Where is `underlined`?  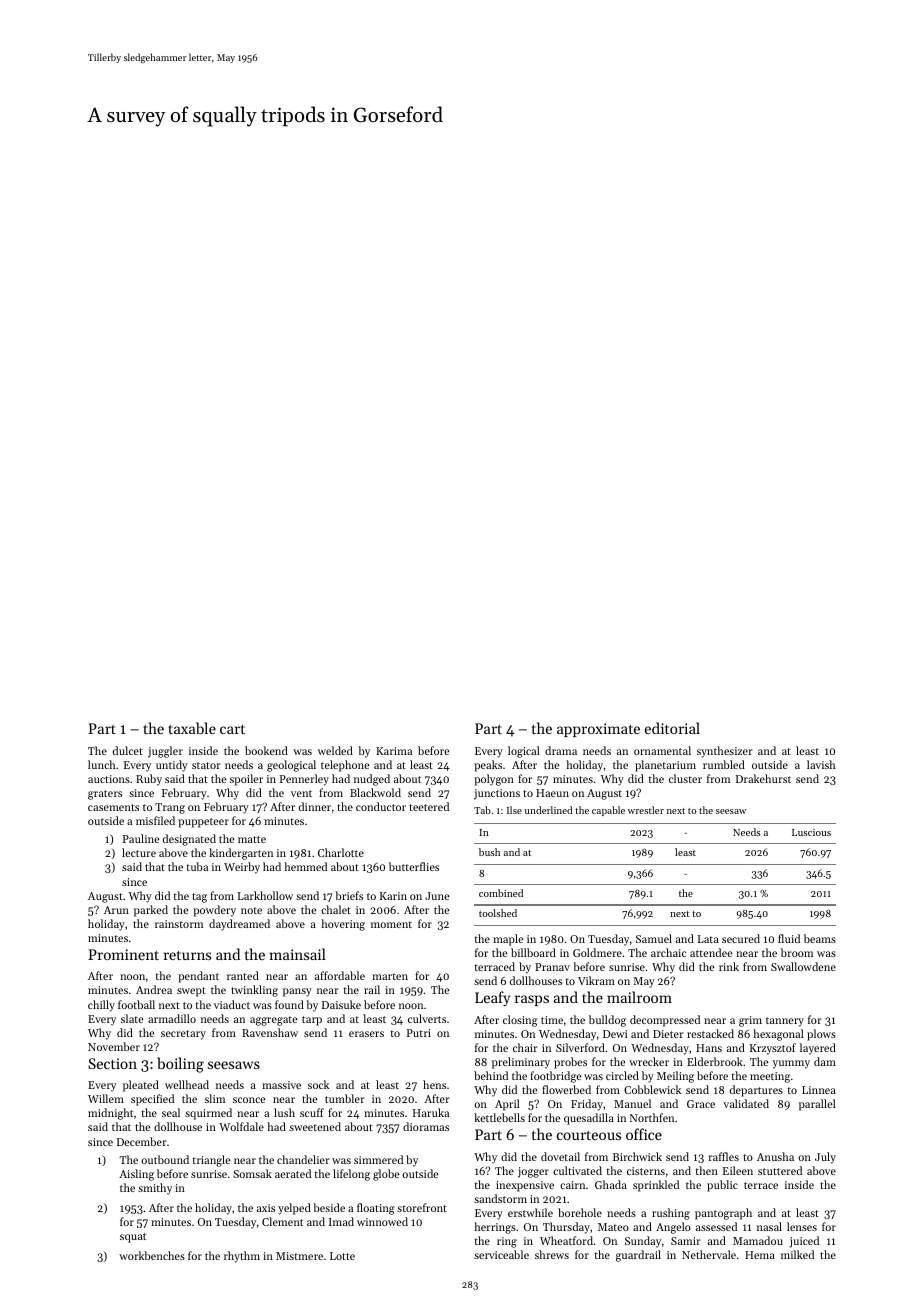 underlined is located at coordinates (548, 810).
